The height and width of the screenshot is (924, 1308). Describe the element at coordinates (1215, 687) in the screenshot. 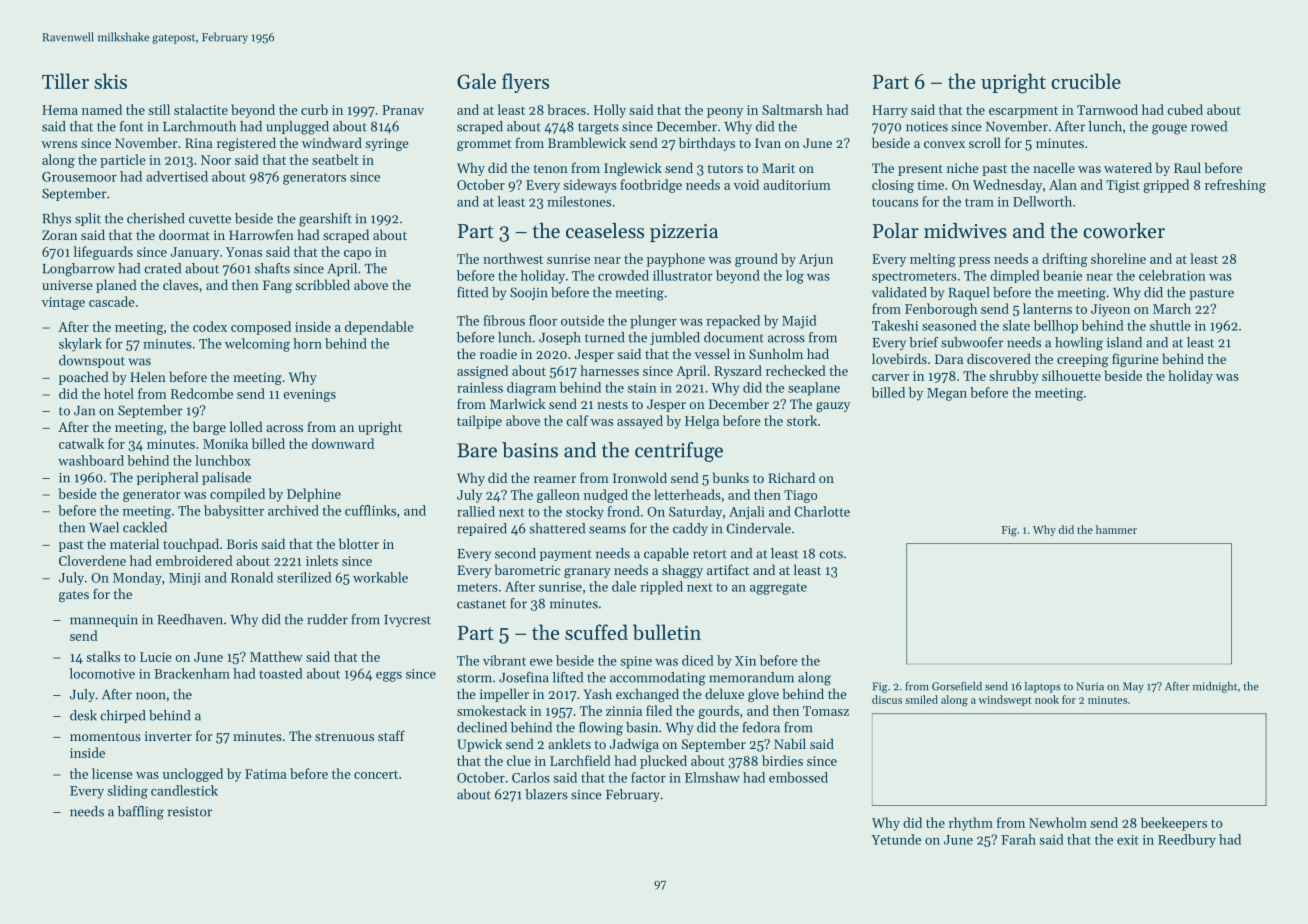

I see `midnight` at that location.
